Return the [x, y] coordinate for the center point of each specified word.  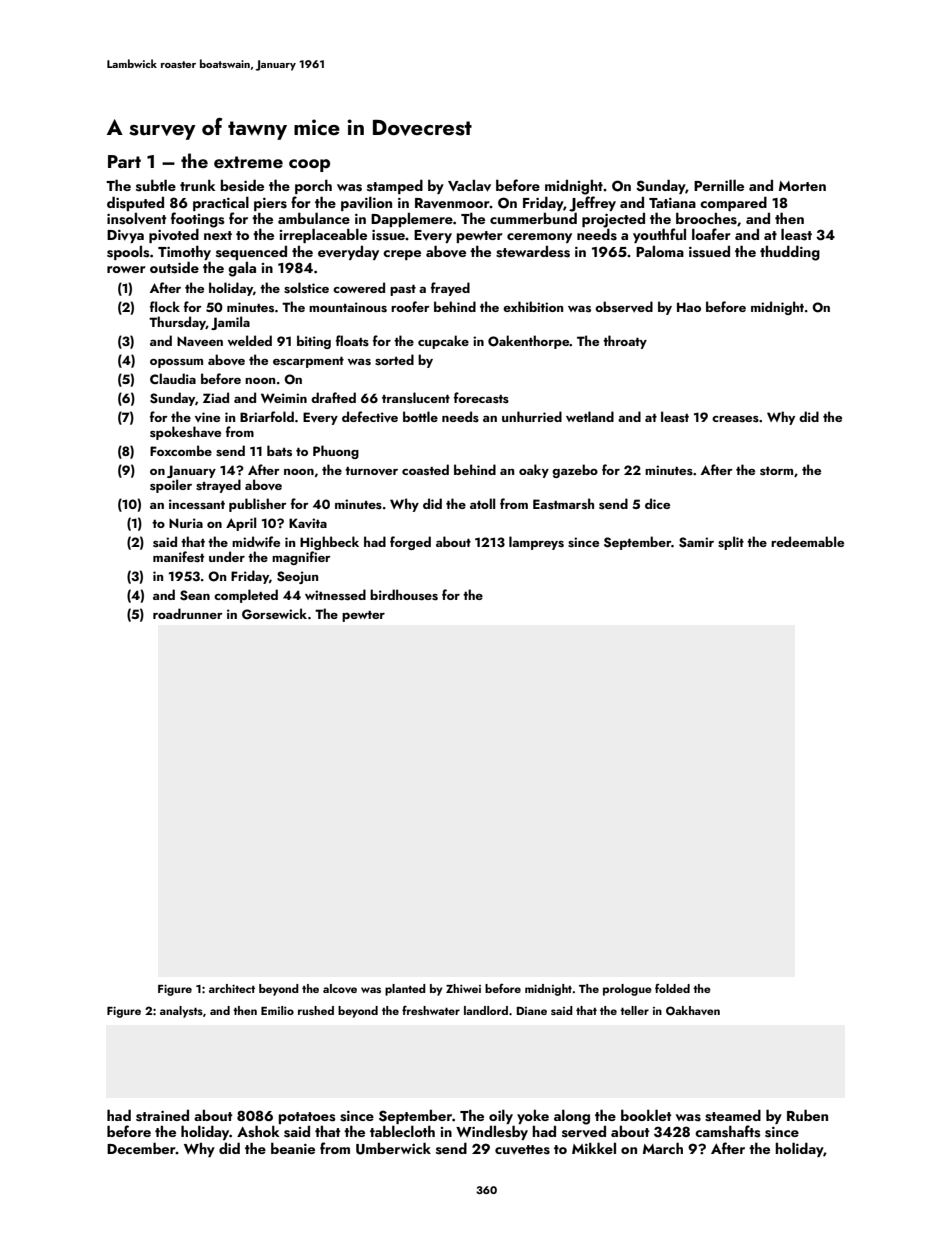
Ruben [807, 1115]
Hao [689, 307]
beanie [293, 1148]
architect [232, 988]
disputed [135, 203]
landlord [486, 1010]
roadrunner [188, 613]
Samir [696, 542]
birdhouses [404, 595]
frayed [450, 289]
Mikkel [594, 1148]
